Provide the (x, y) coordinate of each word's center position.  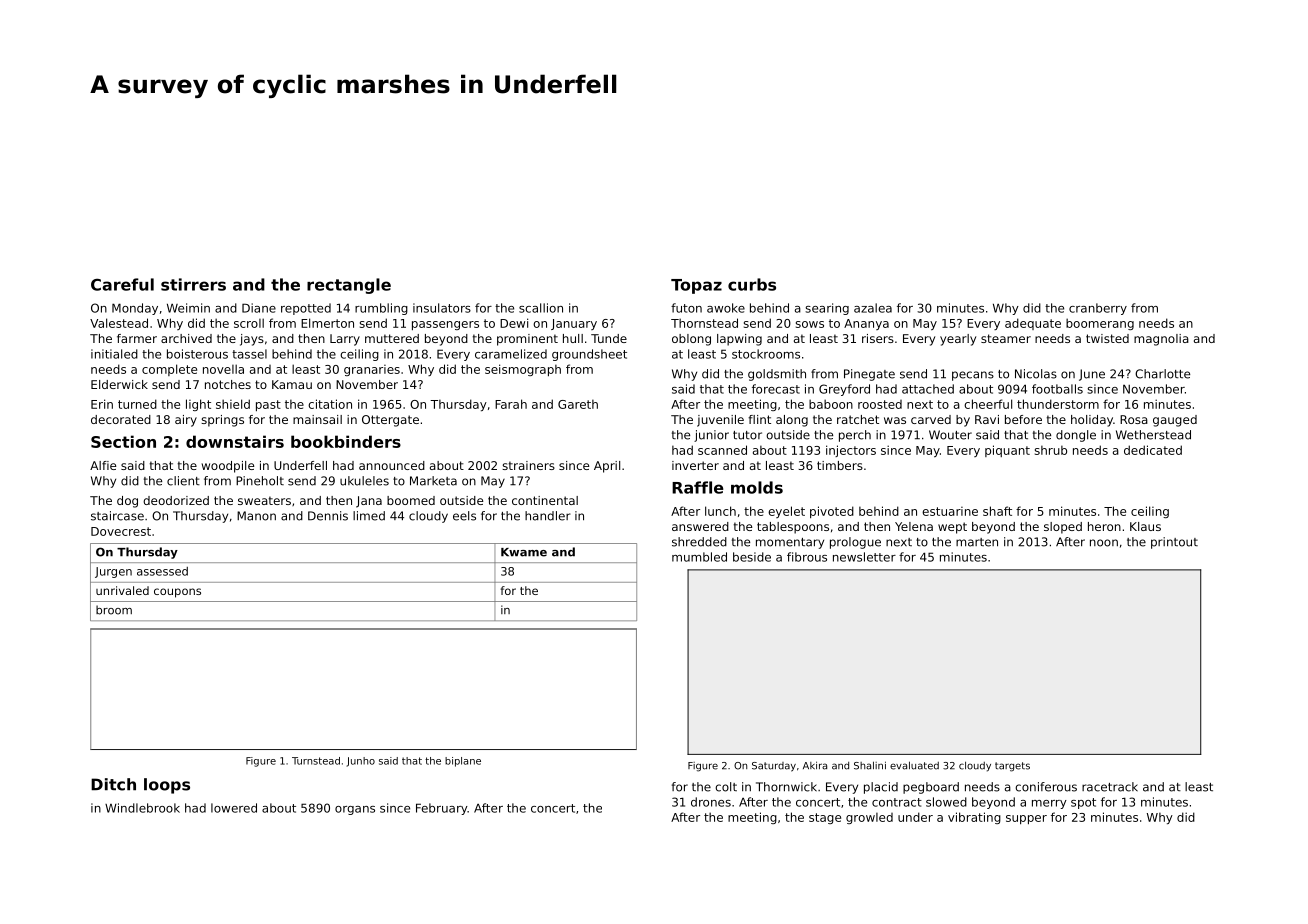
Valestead (119, 323)
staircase (117, 516)
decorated (121, 419)
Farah (511, 404)
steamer (1006, 338)
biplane (463, 762)
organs (355, 810)
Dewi (514, 323)
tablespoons (793, 528)
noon (1104, 543)
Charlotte (1162, 374)
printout (1174, 543)
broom (114, 610)
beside (752, 557)
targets (1012, 767)
